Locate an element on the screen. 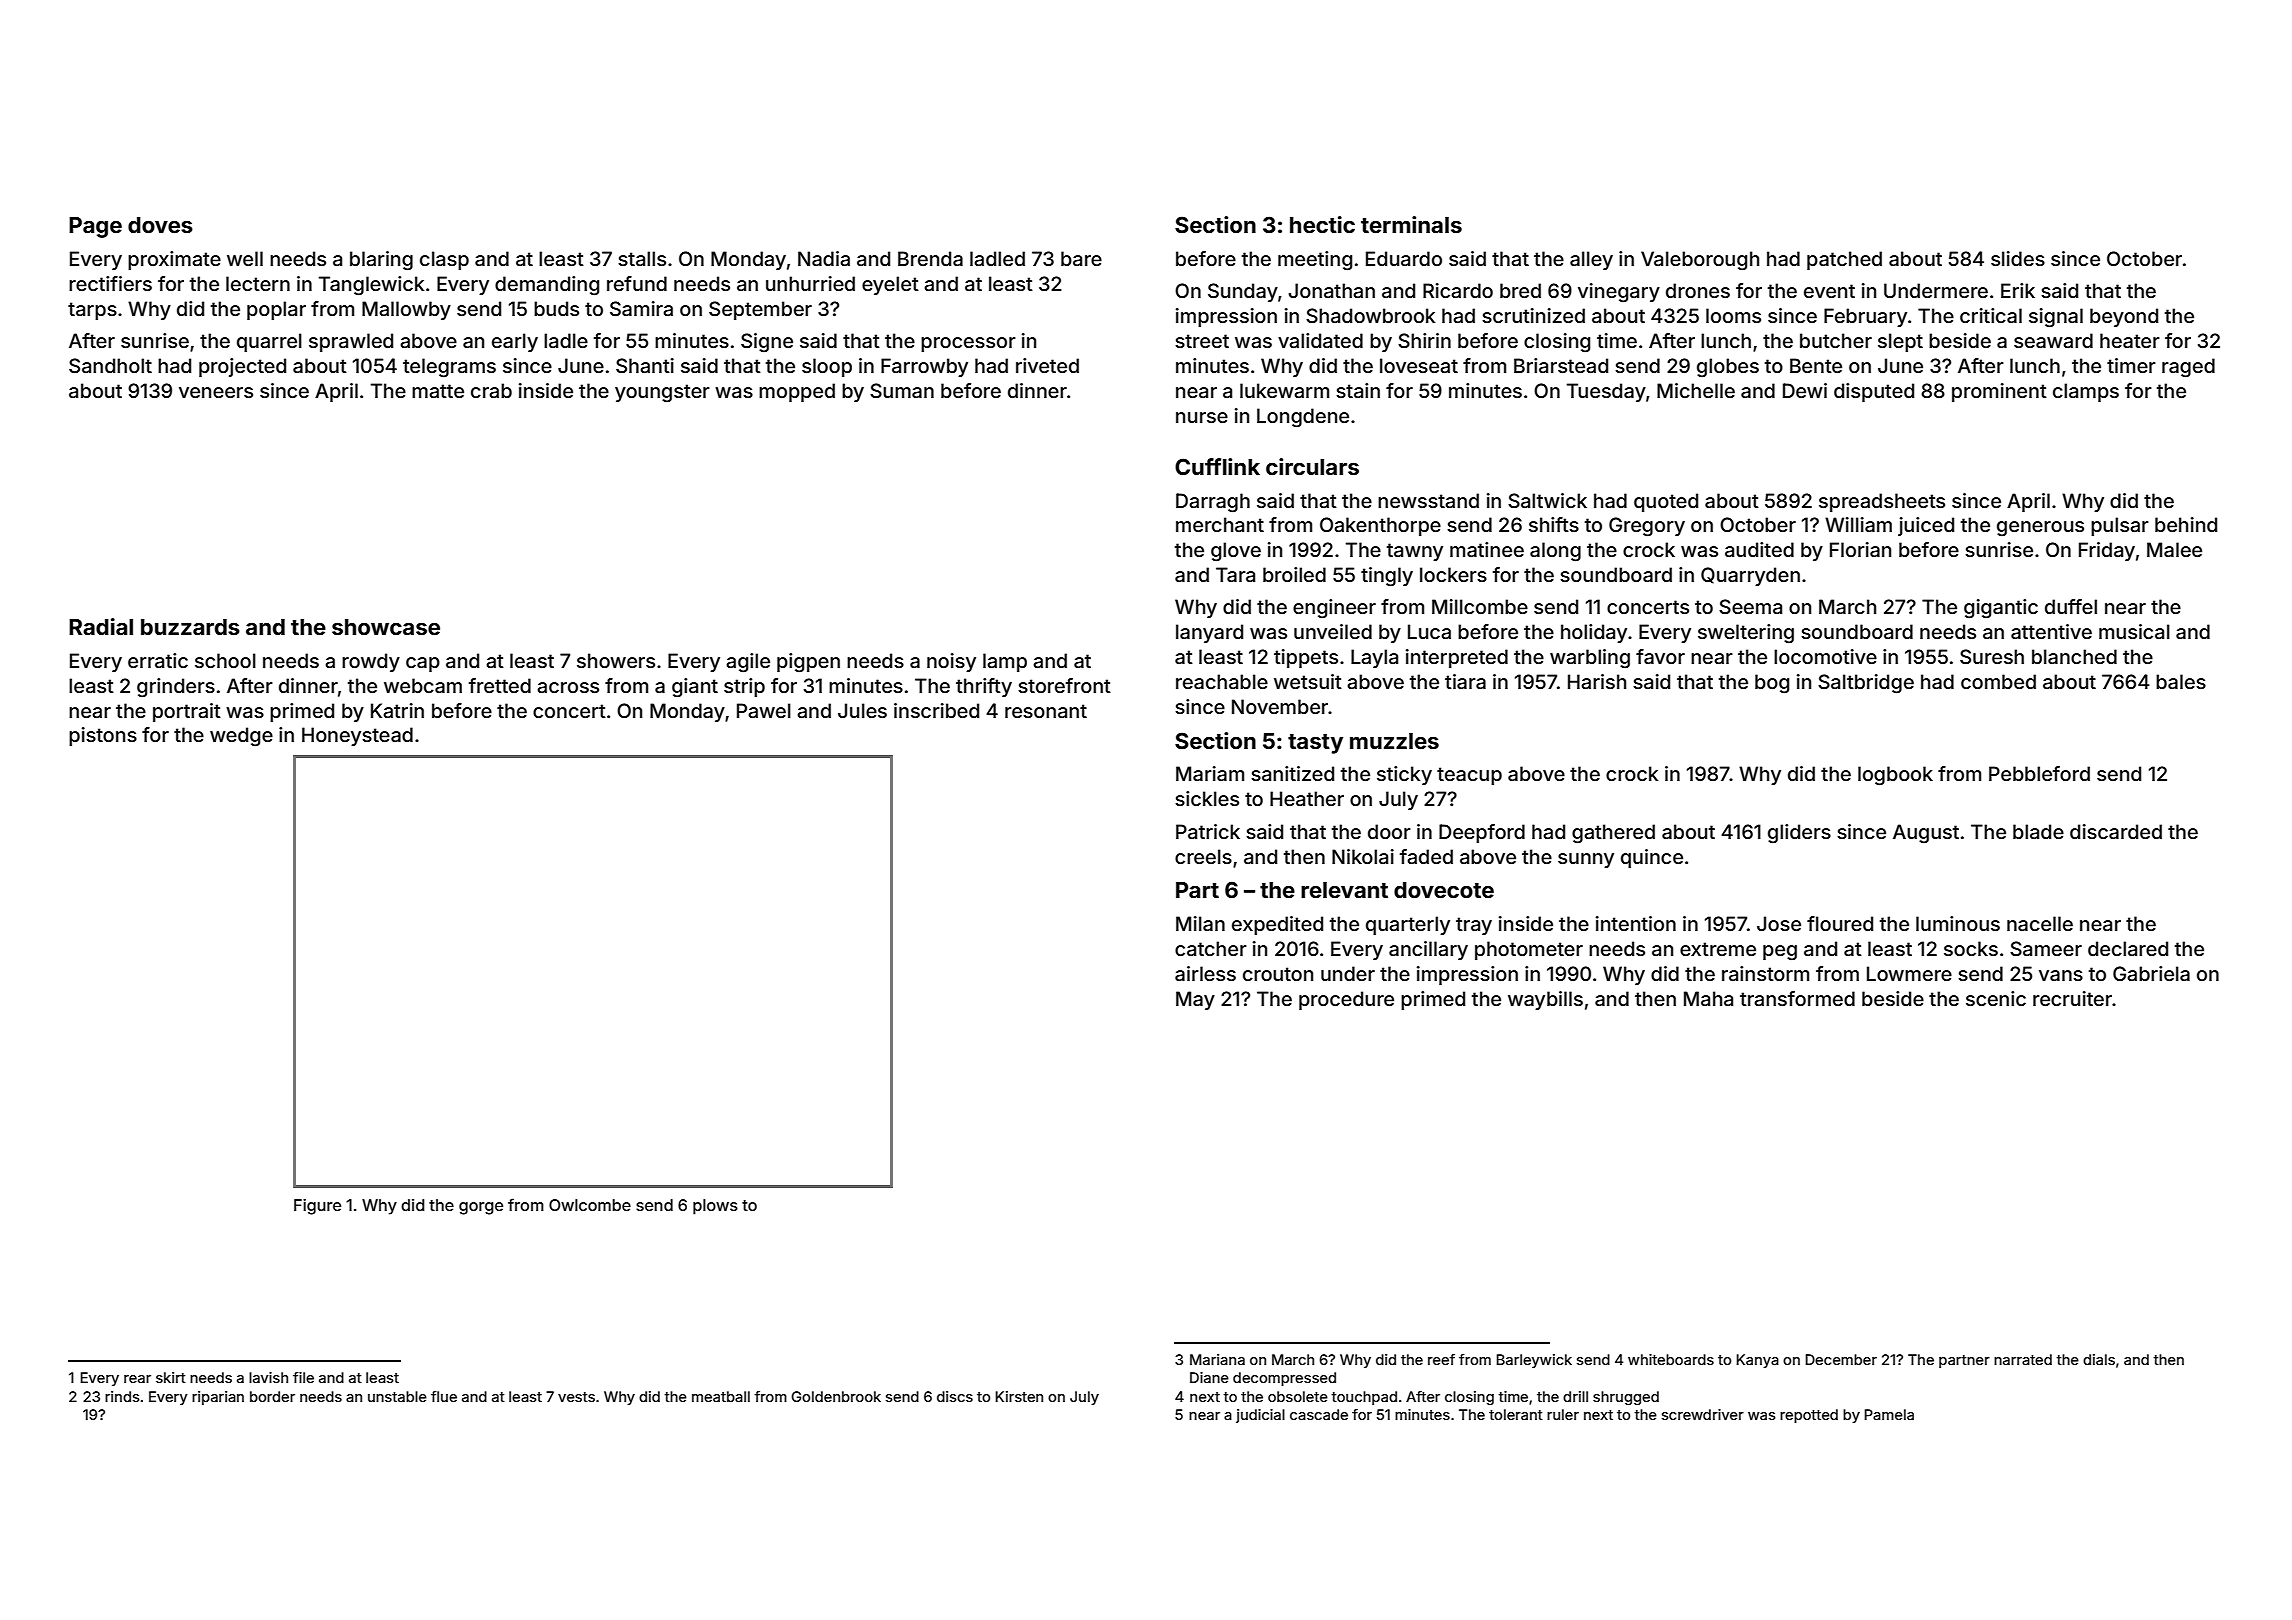  whiteboards is located at coordinates (1671, 1359).
